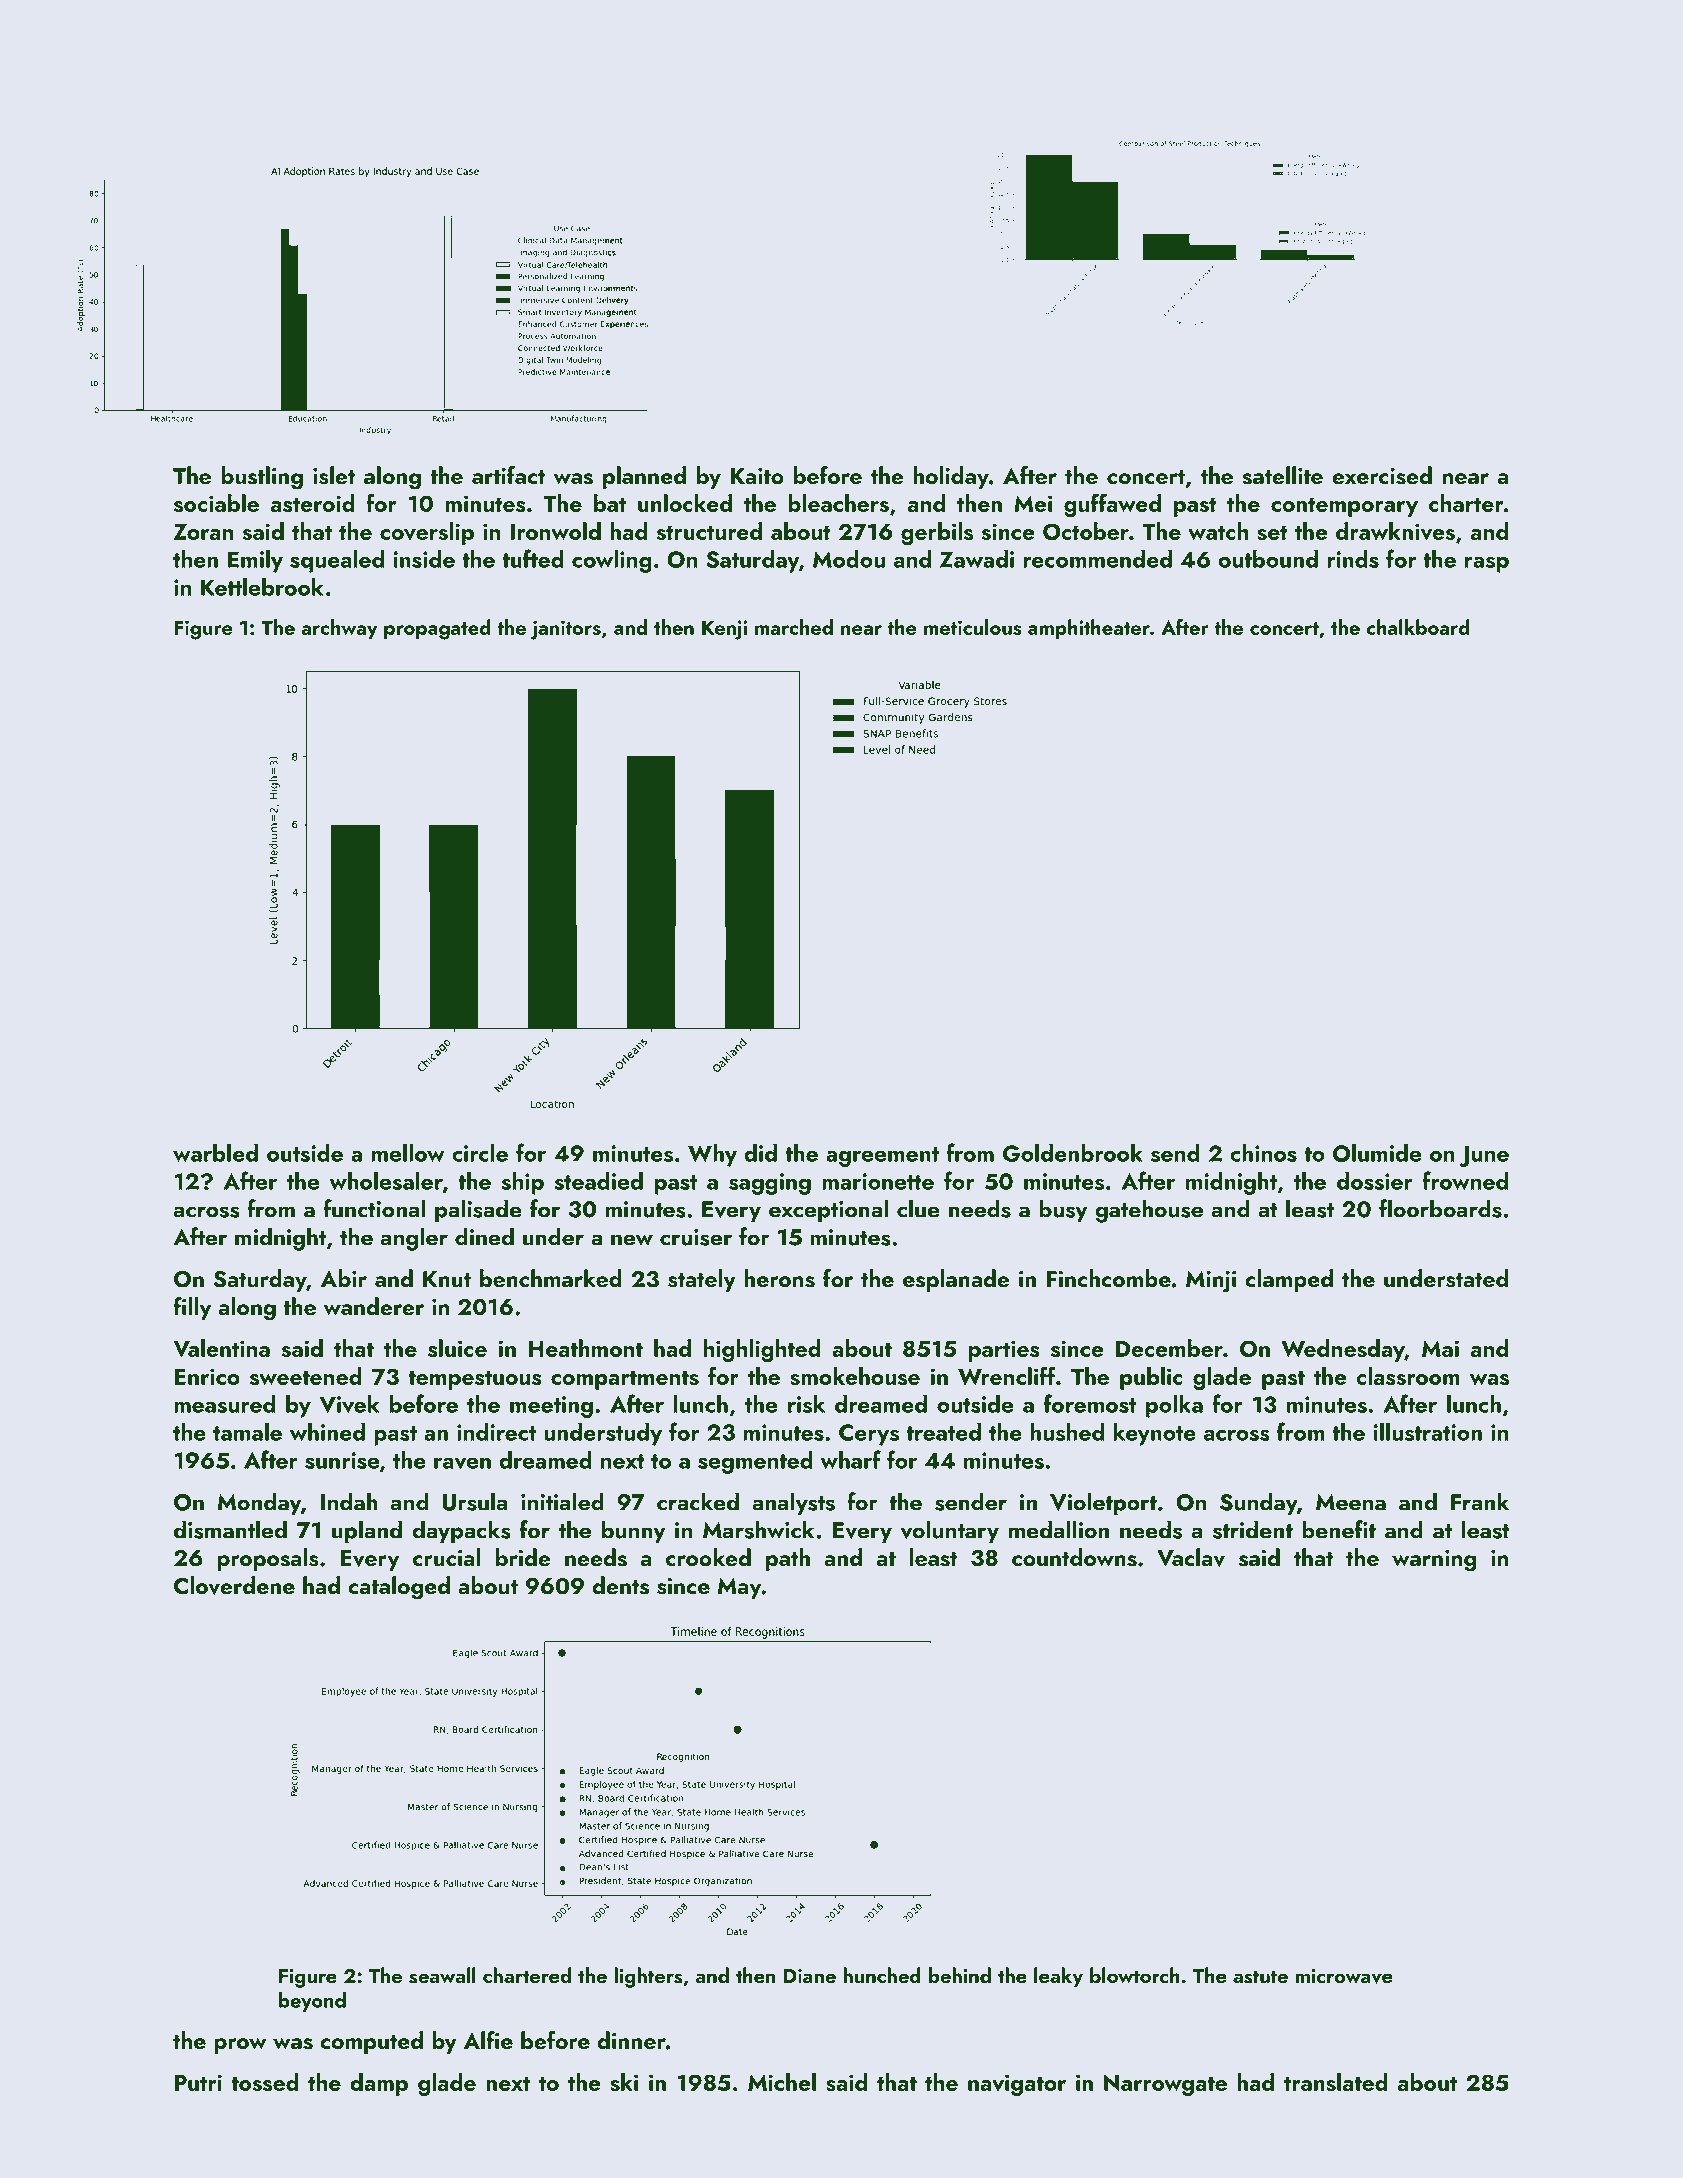 This screenshot has height=2178, width=1683. I want to click on prow, so click(240, 2046).
